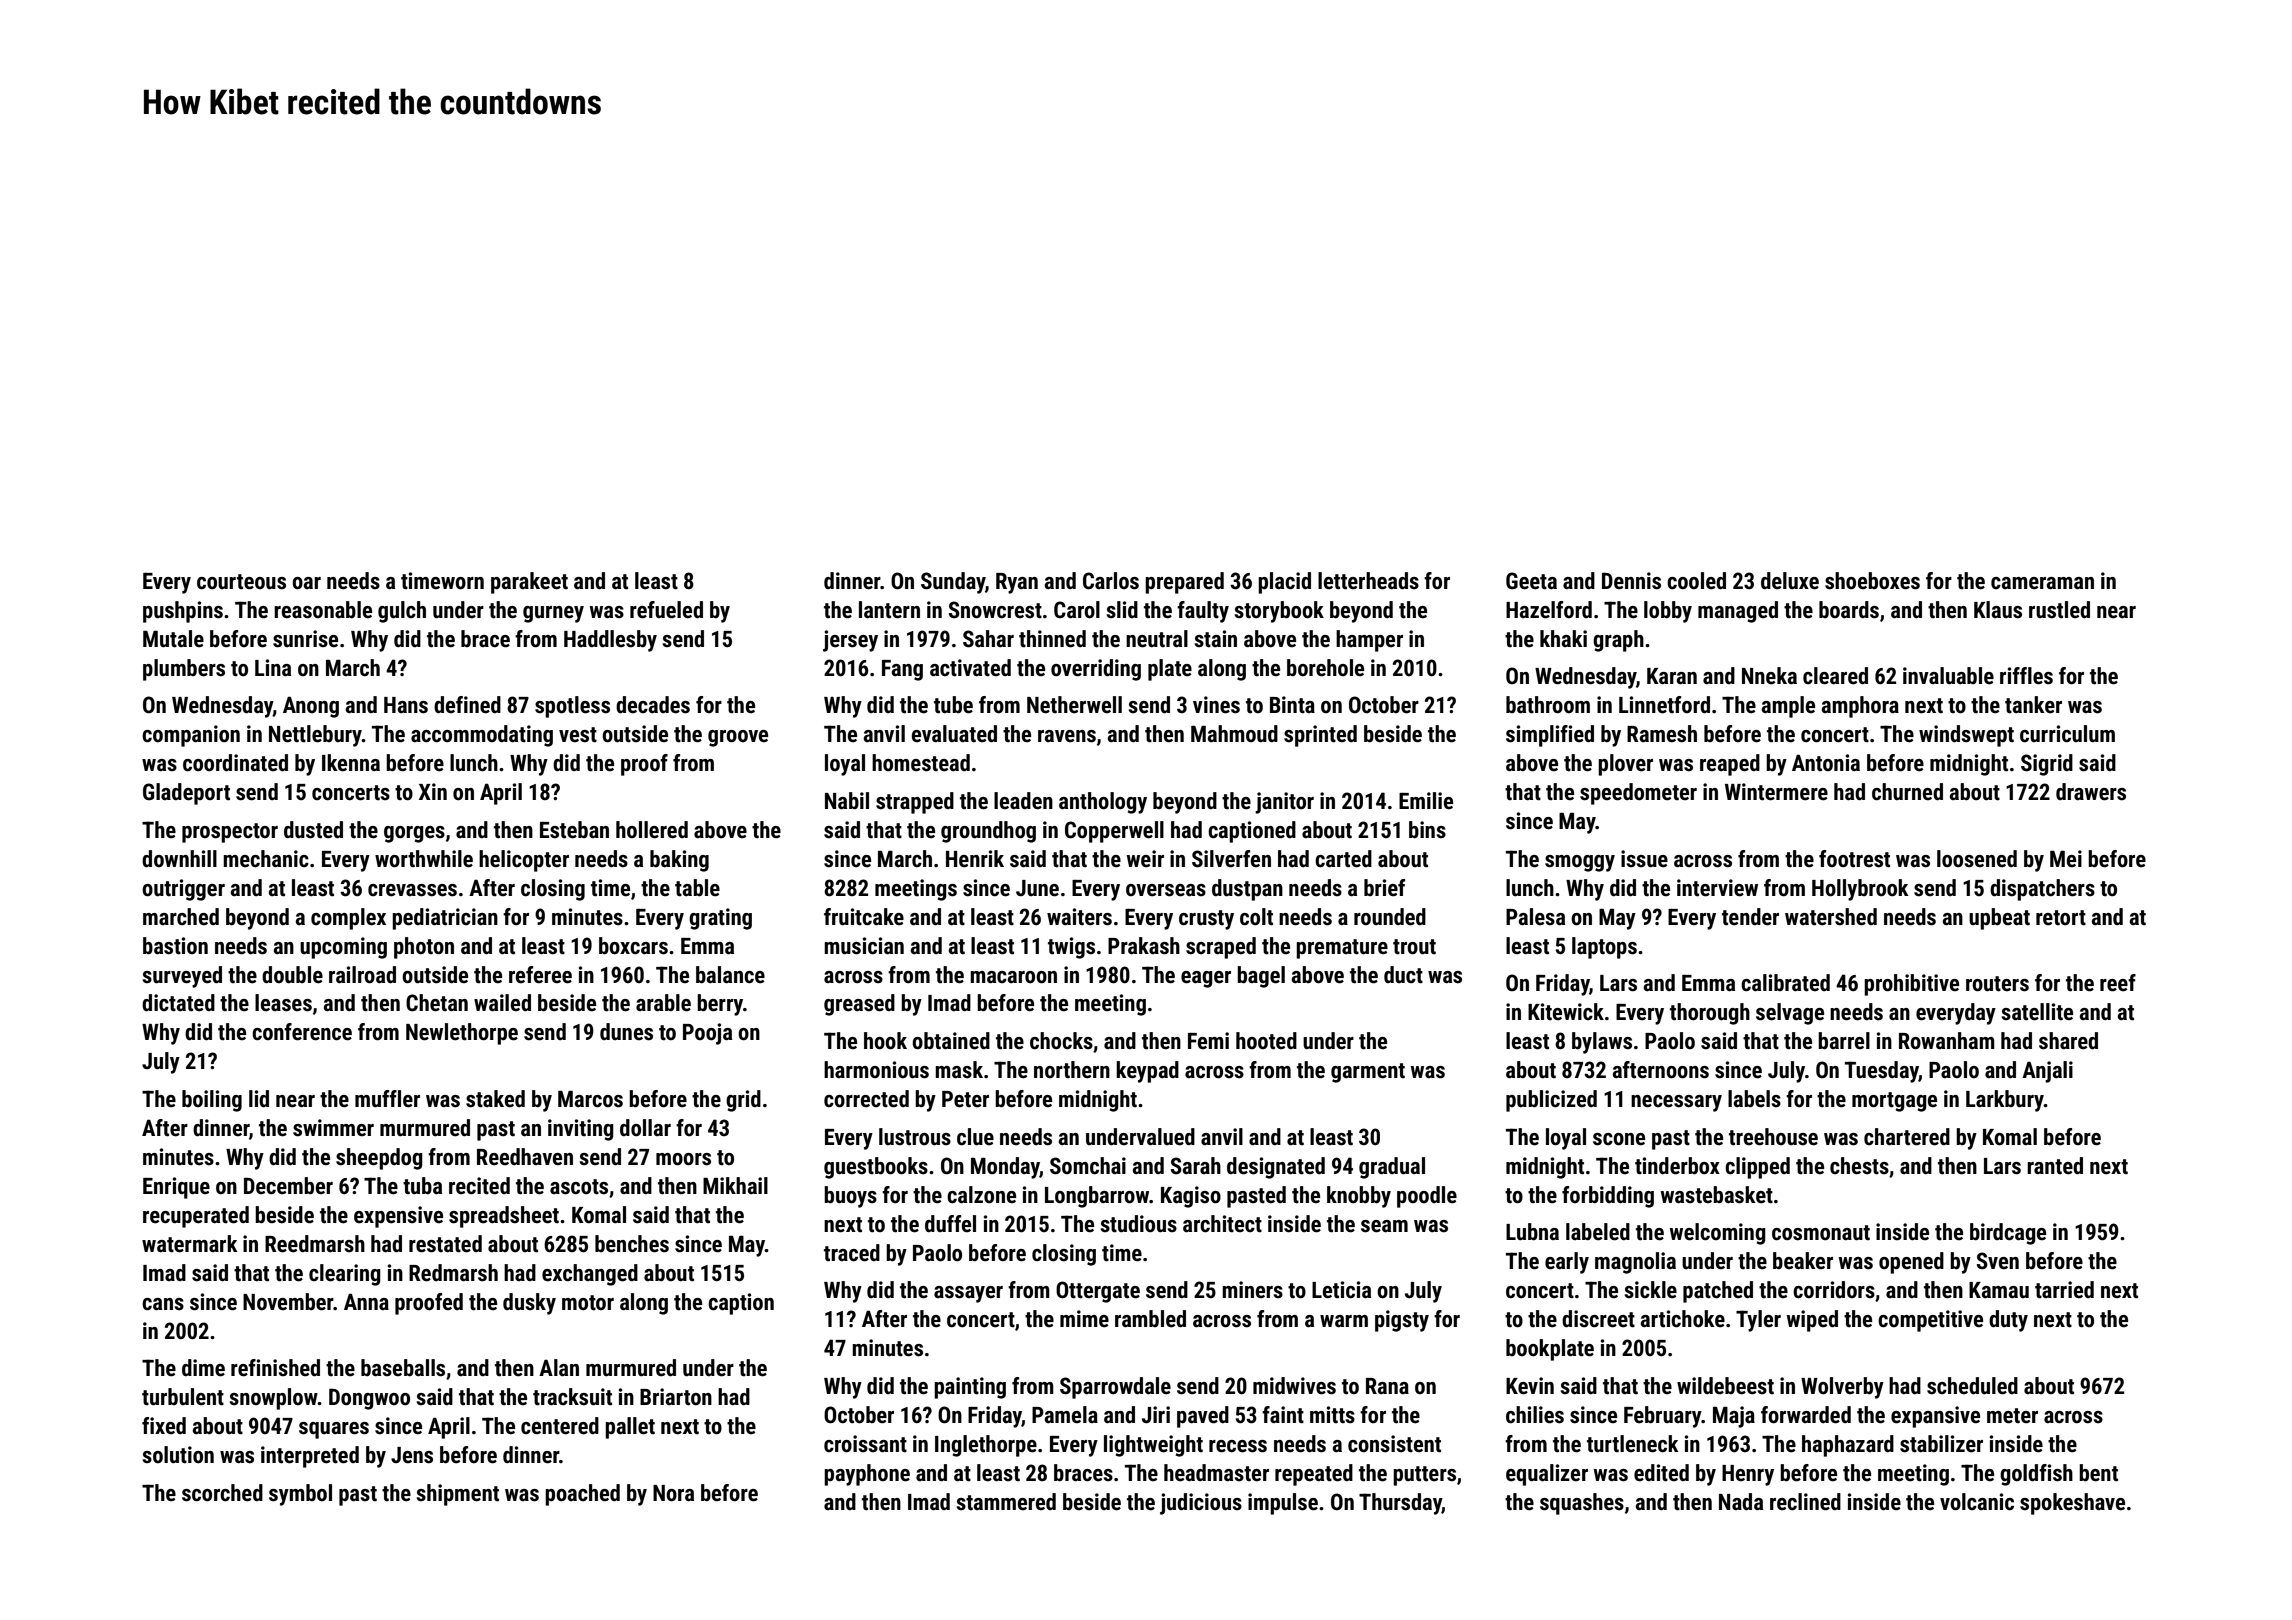  What do you see at coordinates (183, 612) in the image?
I see `pushpins` at bounding box center [183, 612].
